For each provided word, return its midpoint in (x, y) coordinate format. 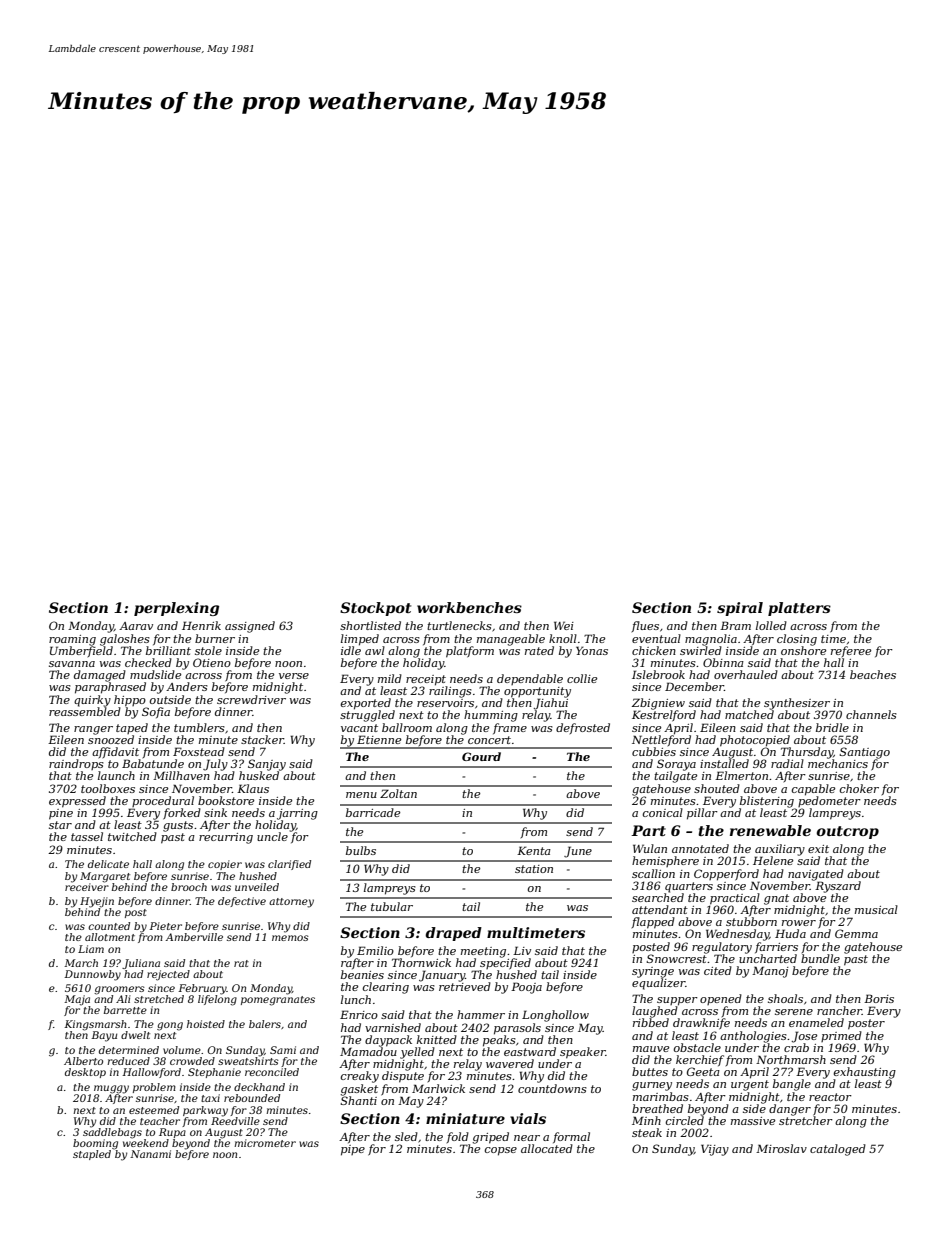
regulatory (722, 948)
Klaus (253, 788)
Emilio (375, 950)
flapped (653, 923)
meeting (483, 952)
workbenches (469, 607)
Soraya (676, 765)
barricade (373, 812)
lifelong (217, 1000)
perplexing (176, 609)
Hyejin (97, 902)
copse (501, 1151)
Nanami (150, 1154)
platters (799, 609)
